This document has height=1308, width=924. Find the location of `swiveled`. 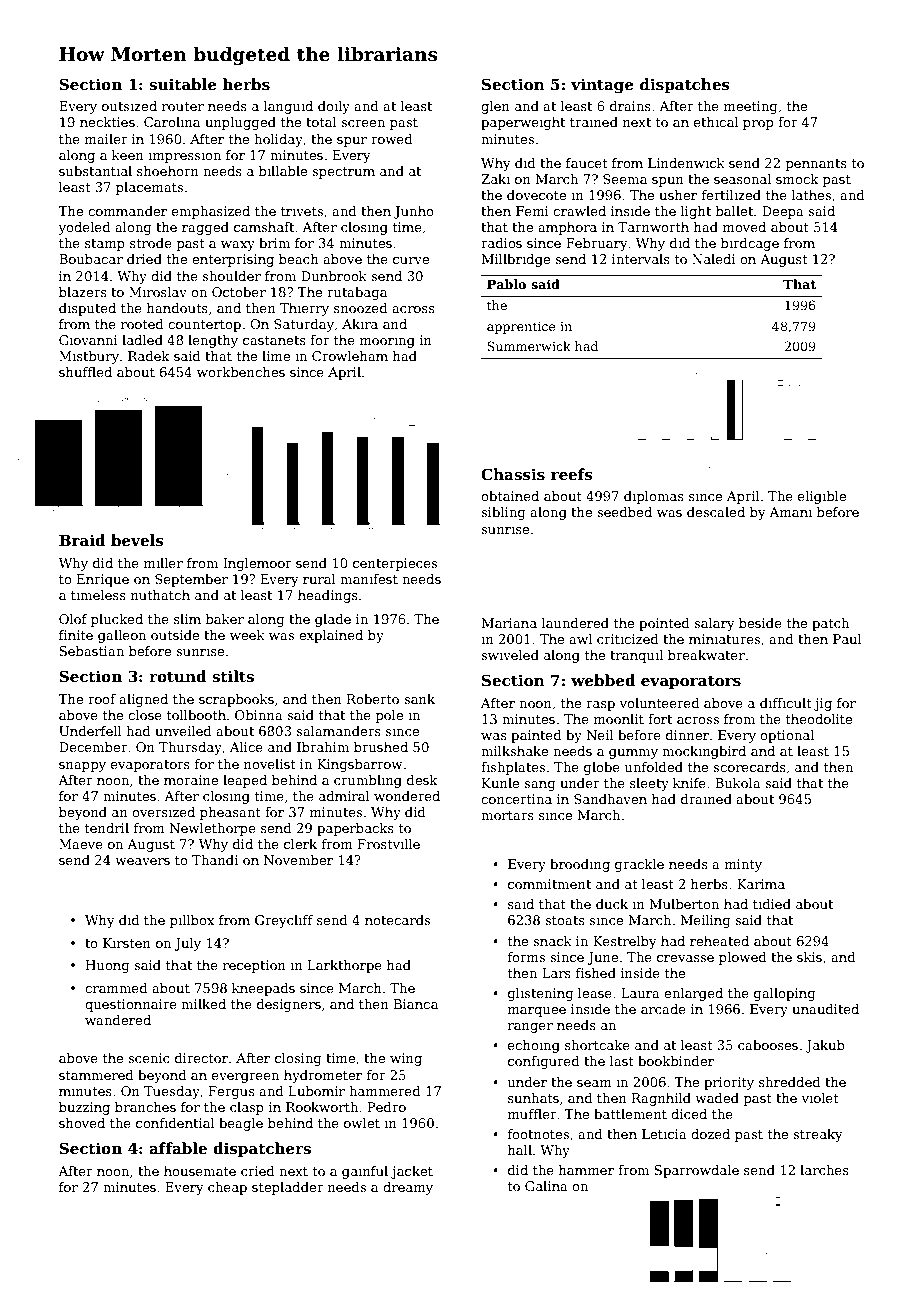

swiveled is located at coordinates (510, 655).
